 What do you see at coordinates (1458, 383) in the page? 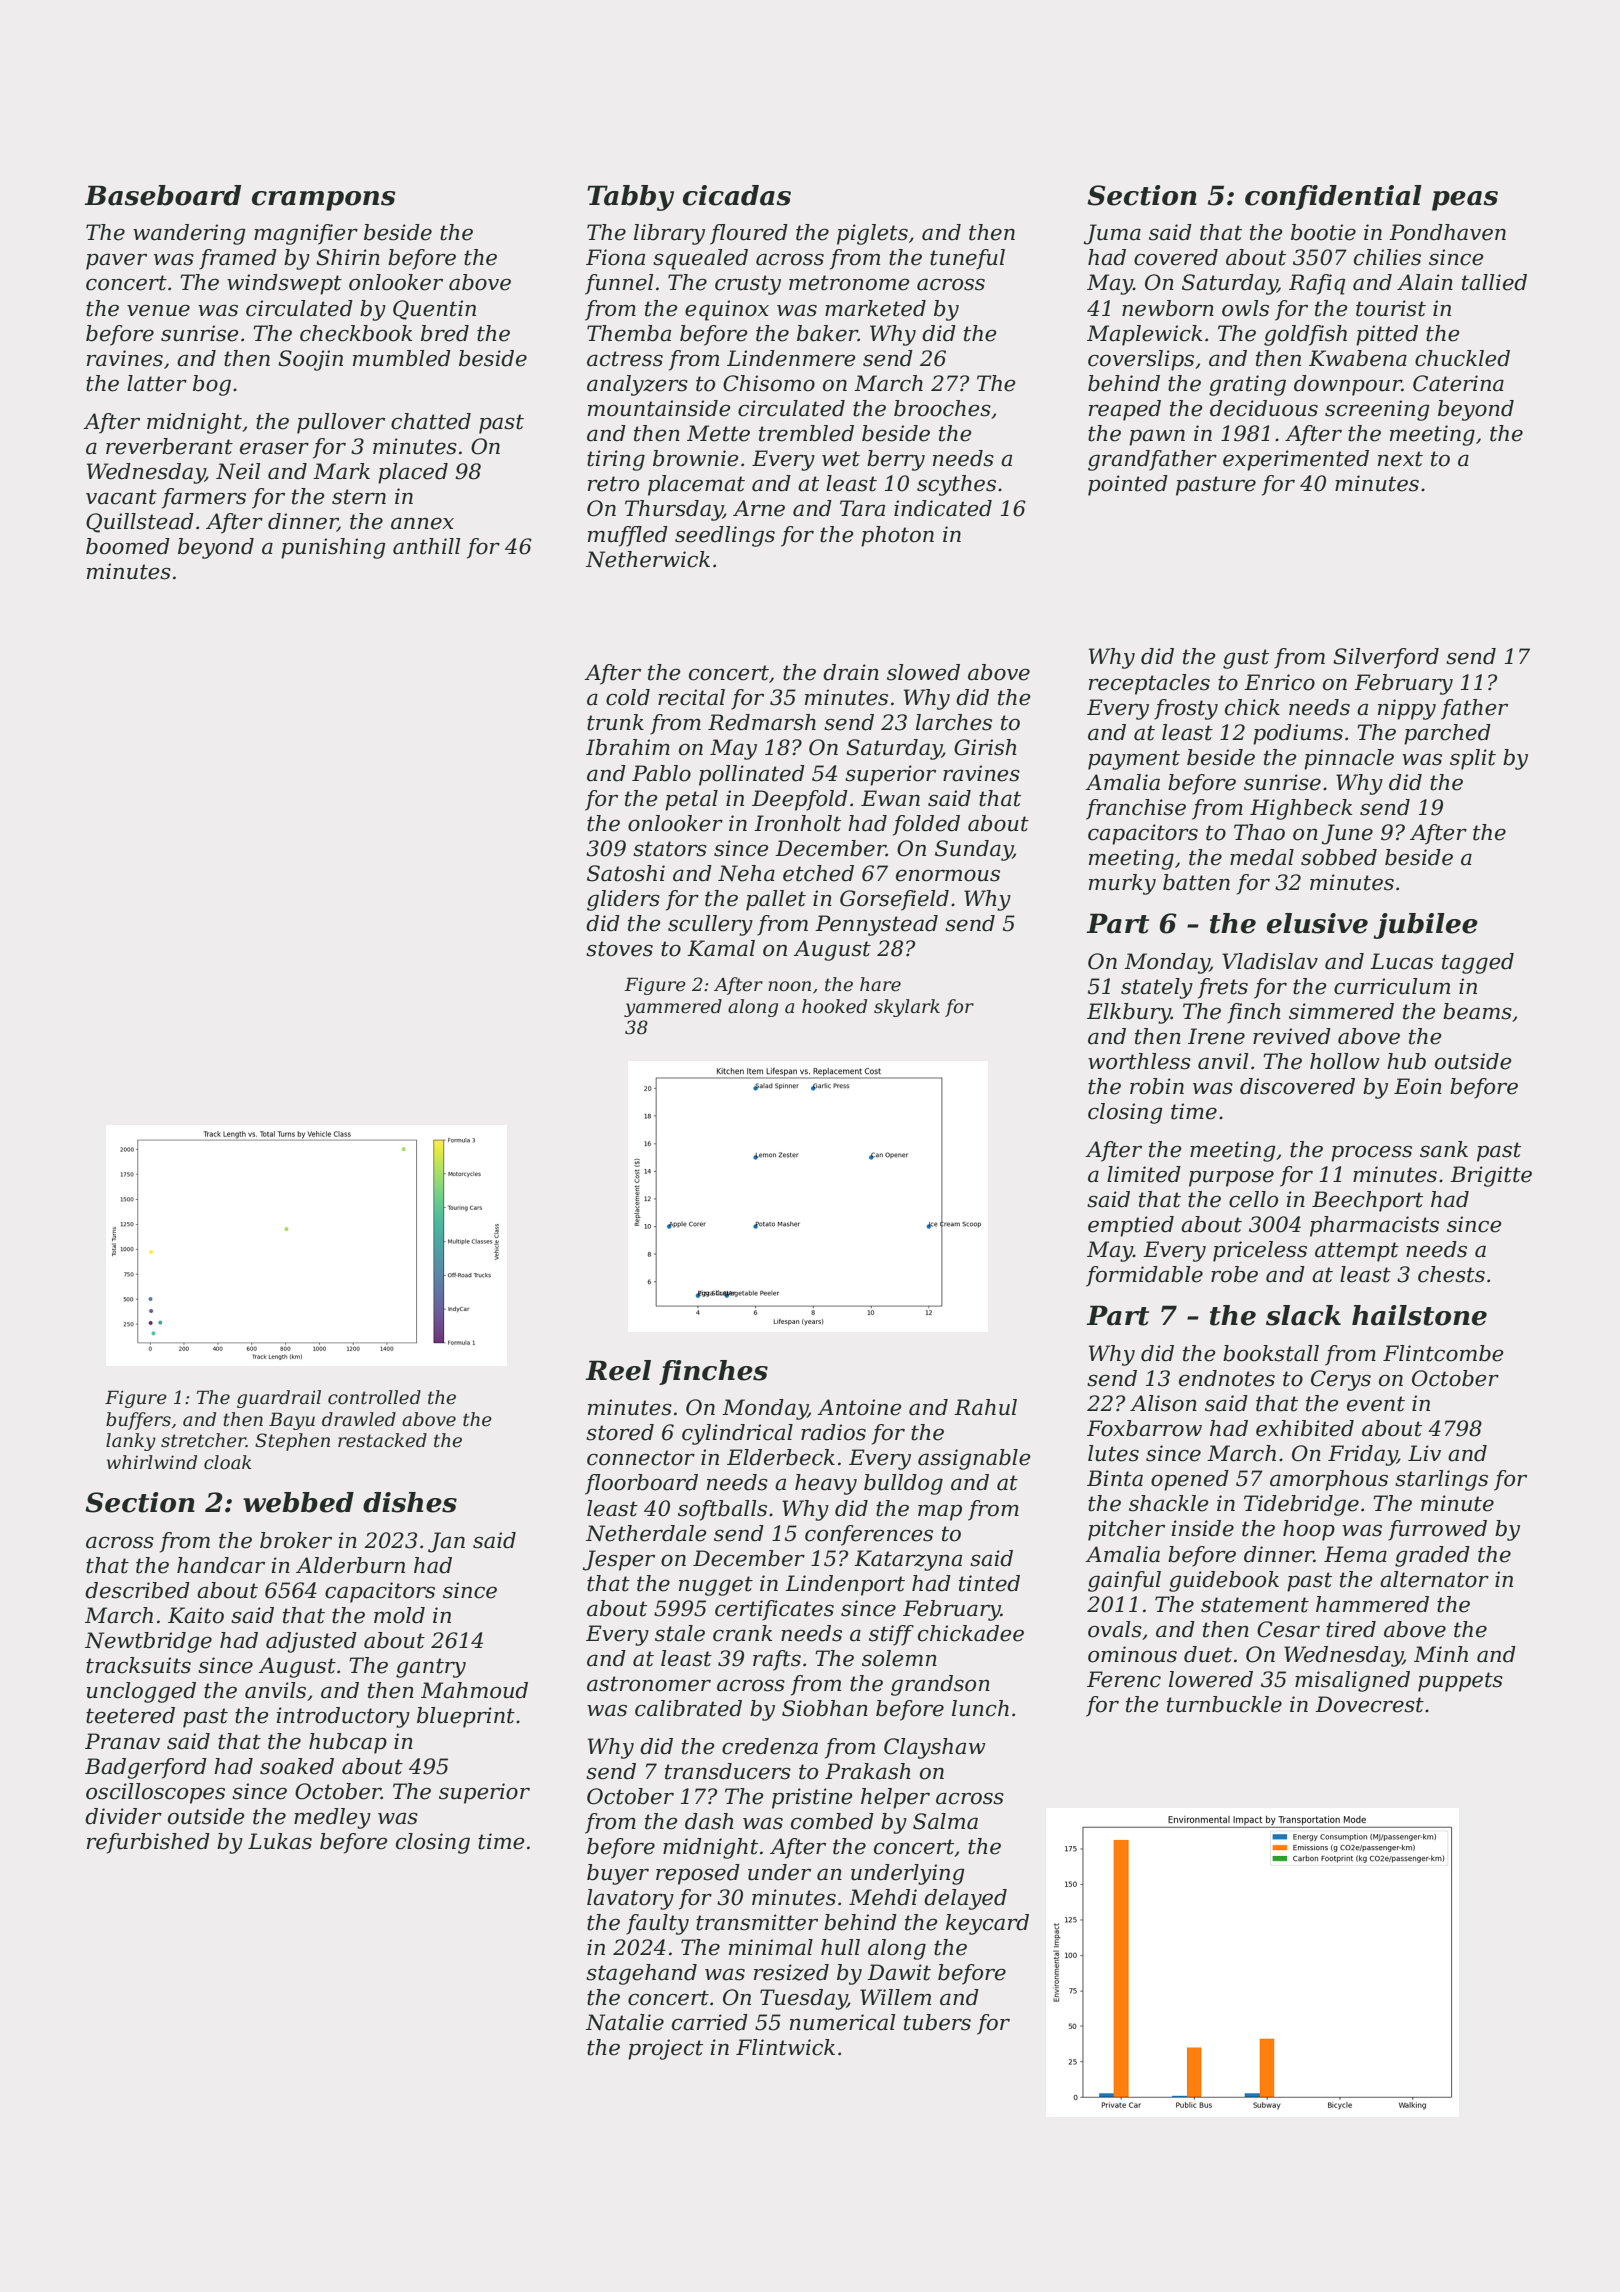
I see `Caterina` at bounding box center [1458, 383].
